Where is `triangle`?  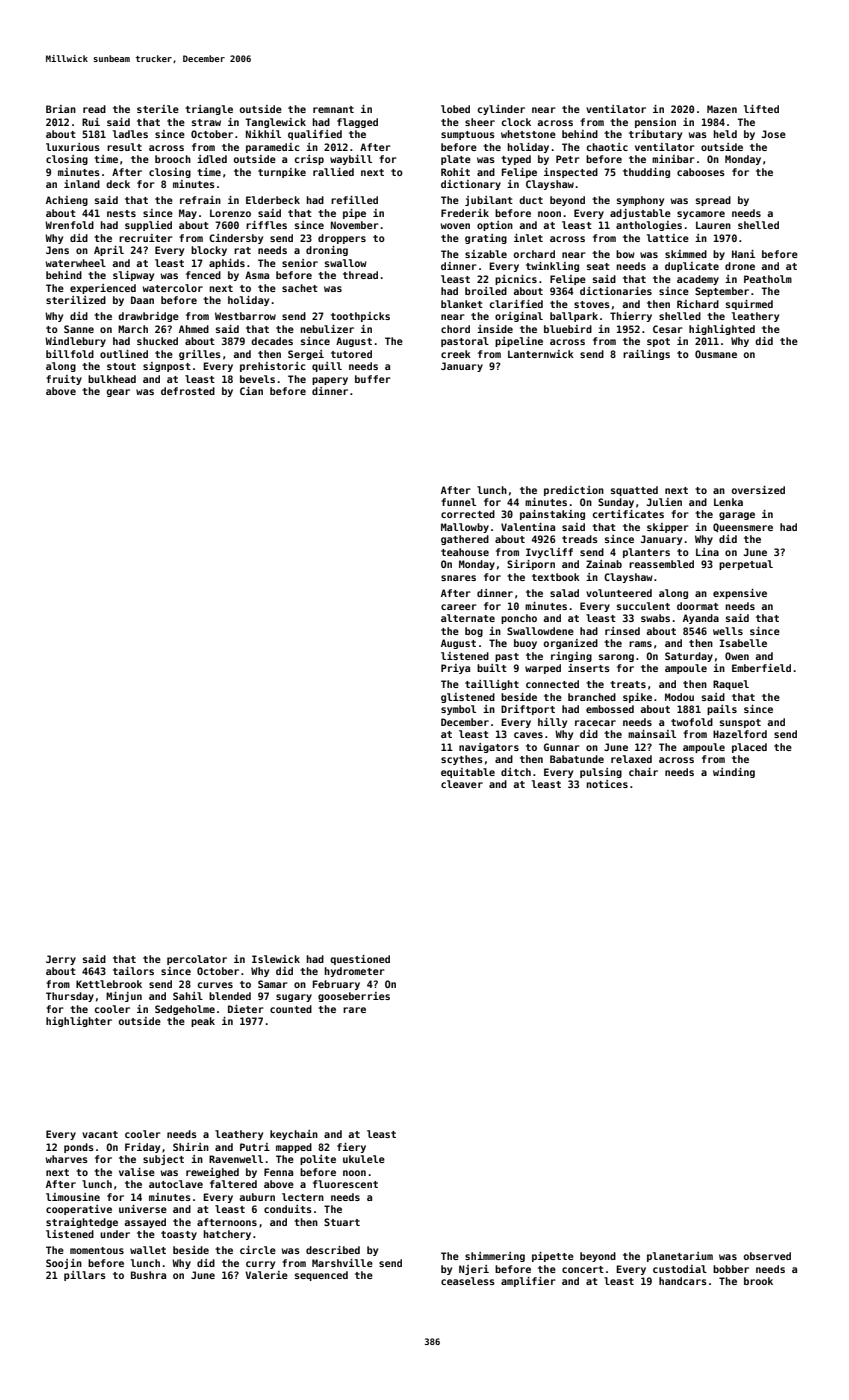
triangle is located at coordinates (209, 110).
